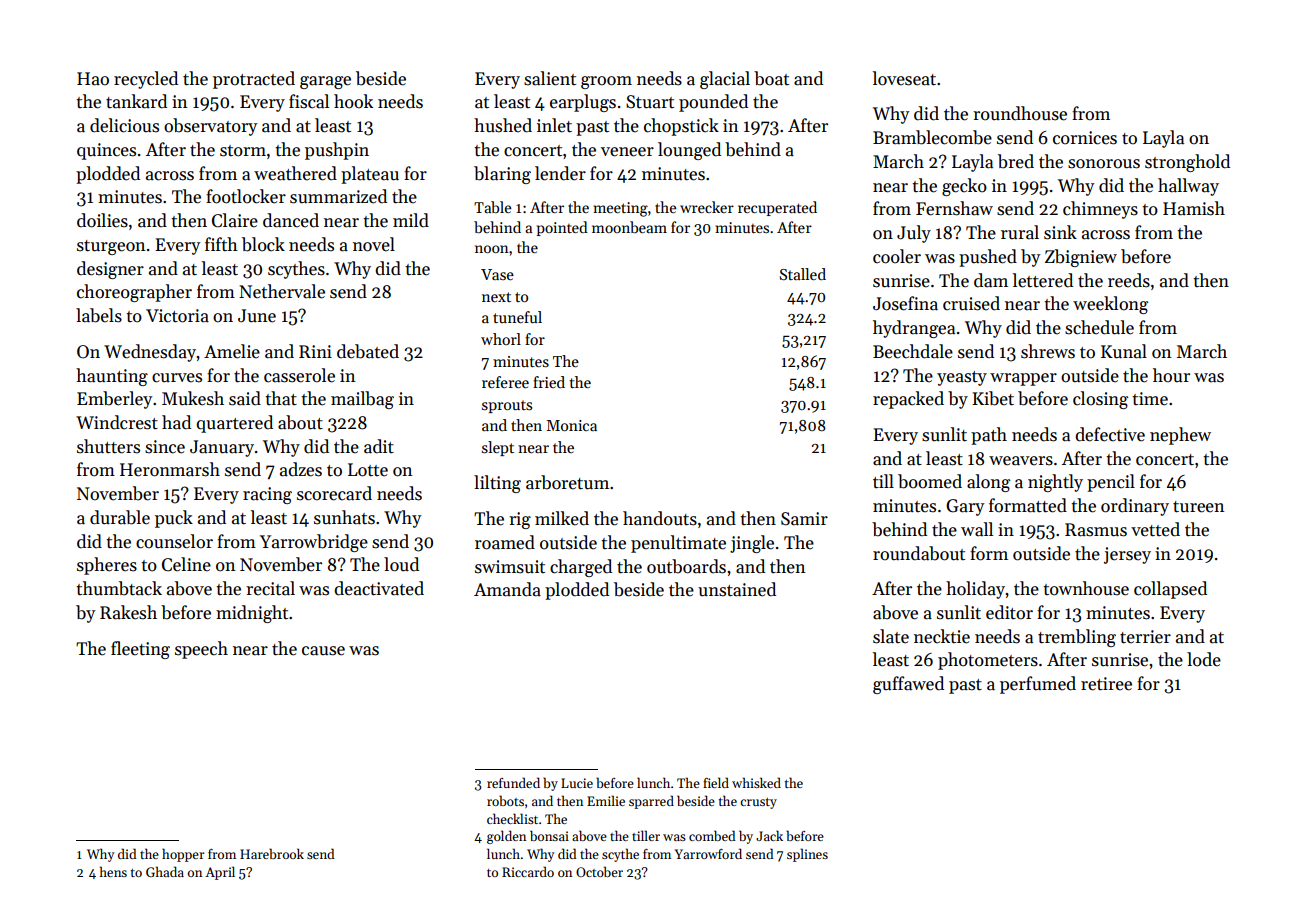 Image resolution: width=1308 pixels, height=924 pixels. Describe the element at coordinates (140, 650) in the screenshot. I see `fleeting` at that location.
